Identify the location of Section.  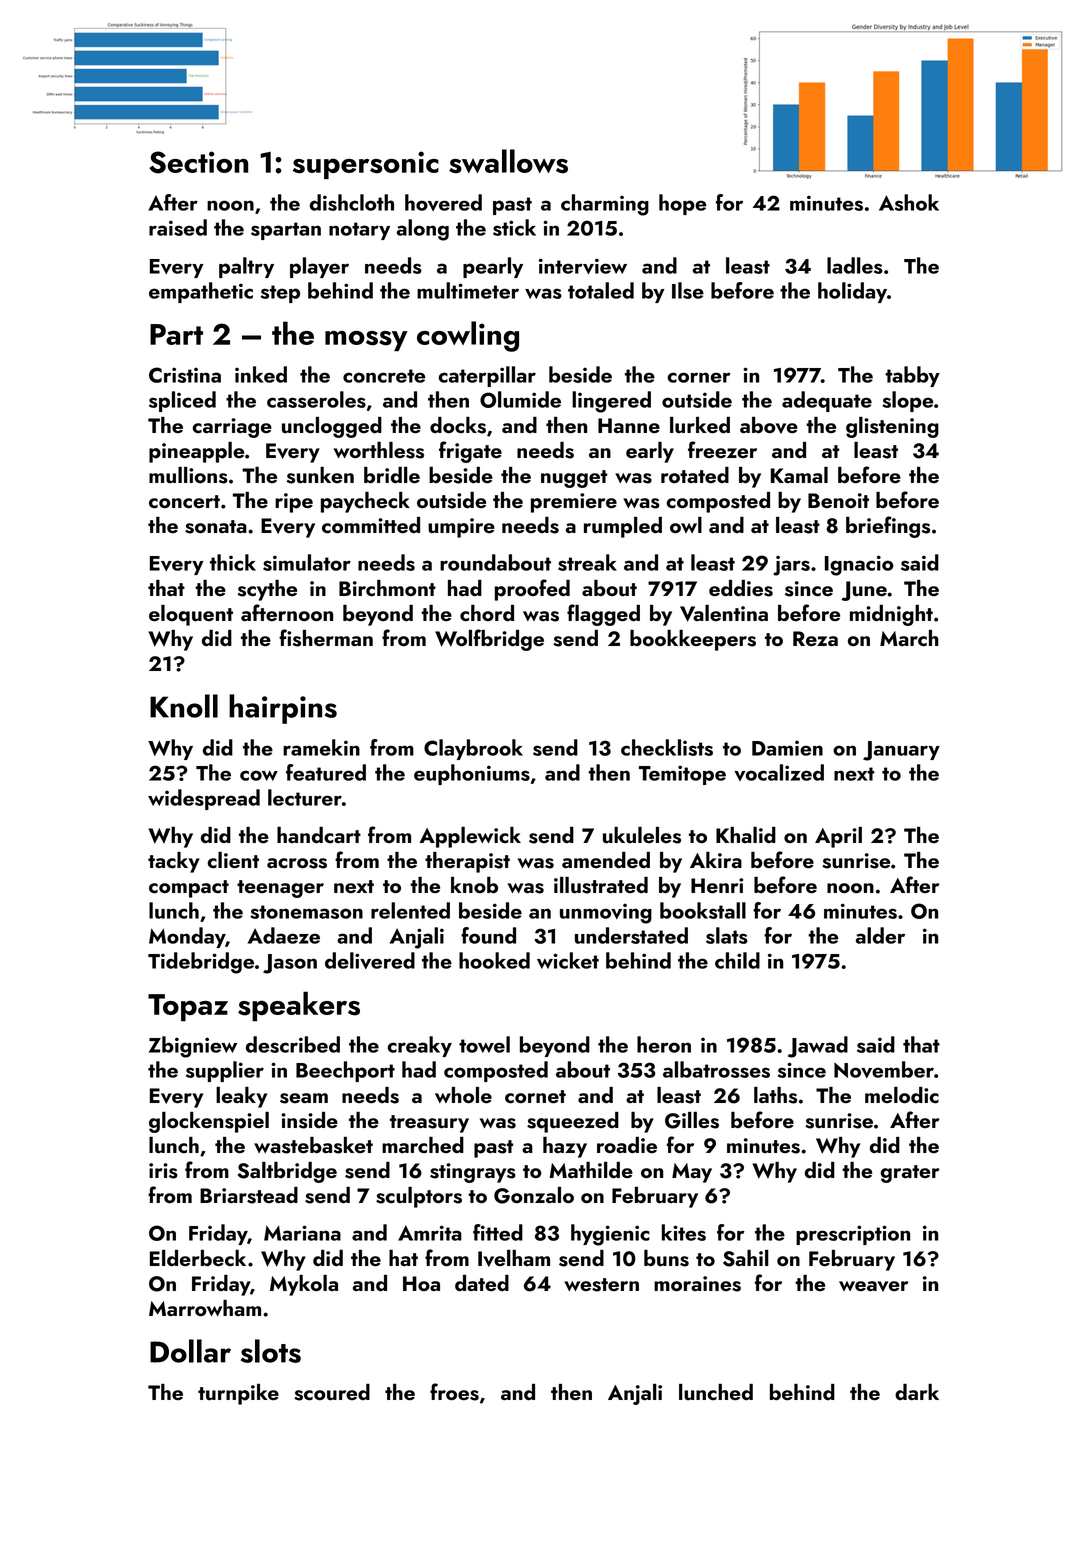
(198, 162).
